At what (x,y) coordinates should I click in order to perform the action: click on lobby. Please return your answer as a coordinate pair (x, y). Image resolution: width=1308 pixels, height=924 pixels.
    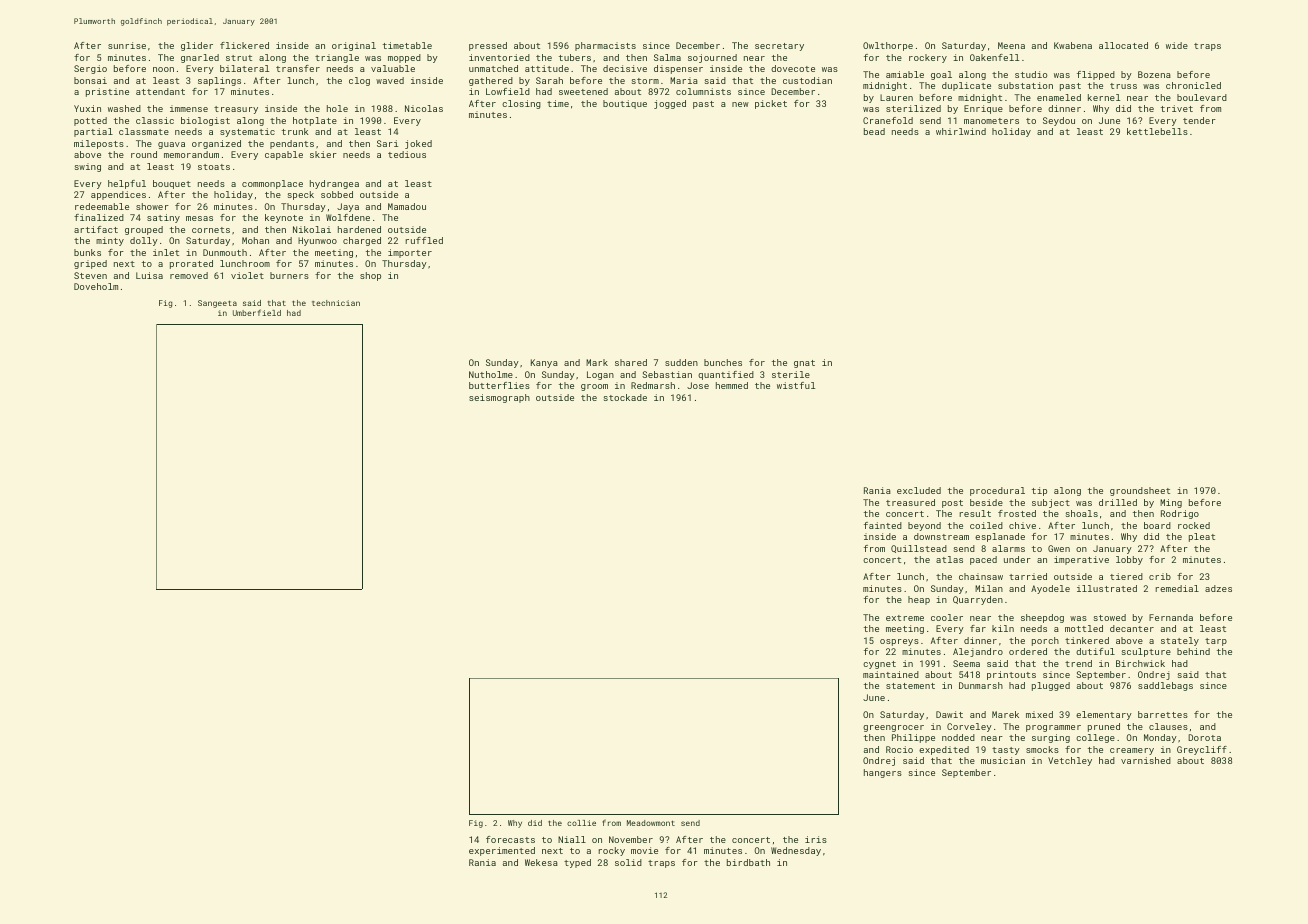
    Looking at the image, I should click on (1129, 560).
